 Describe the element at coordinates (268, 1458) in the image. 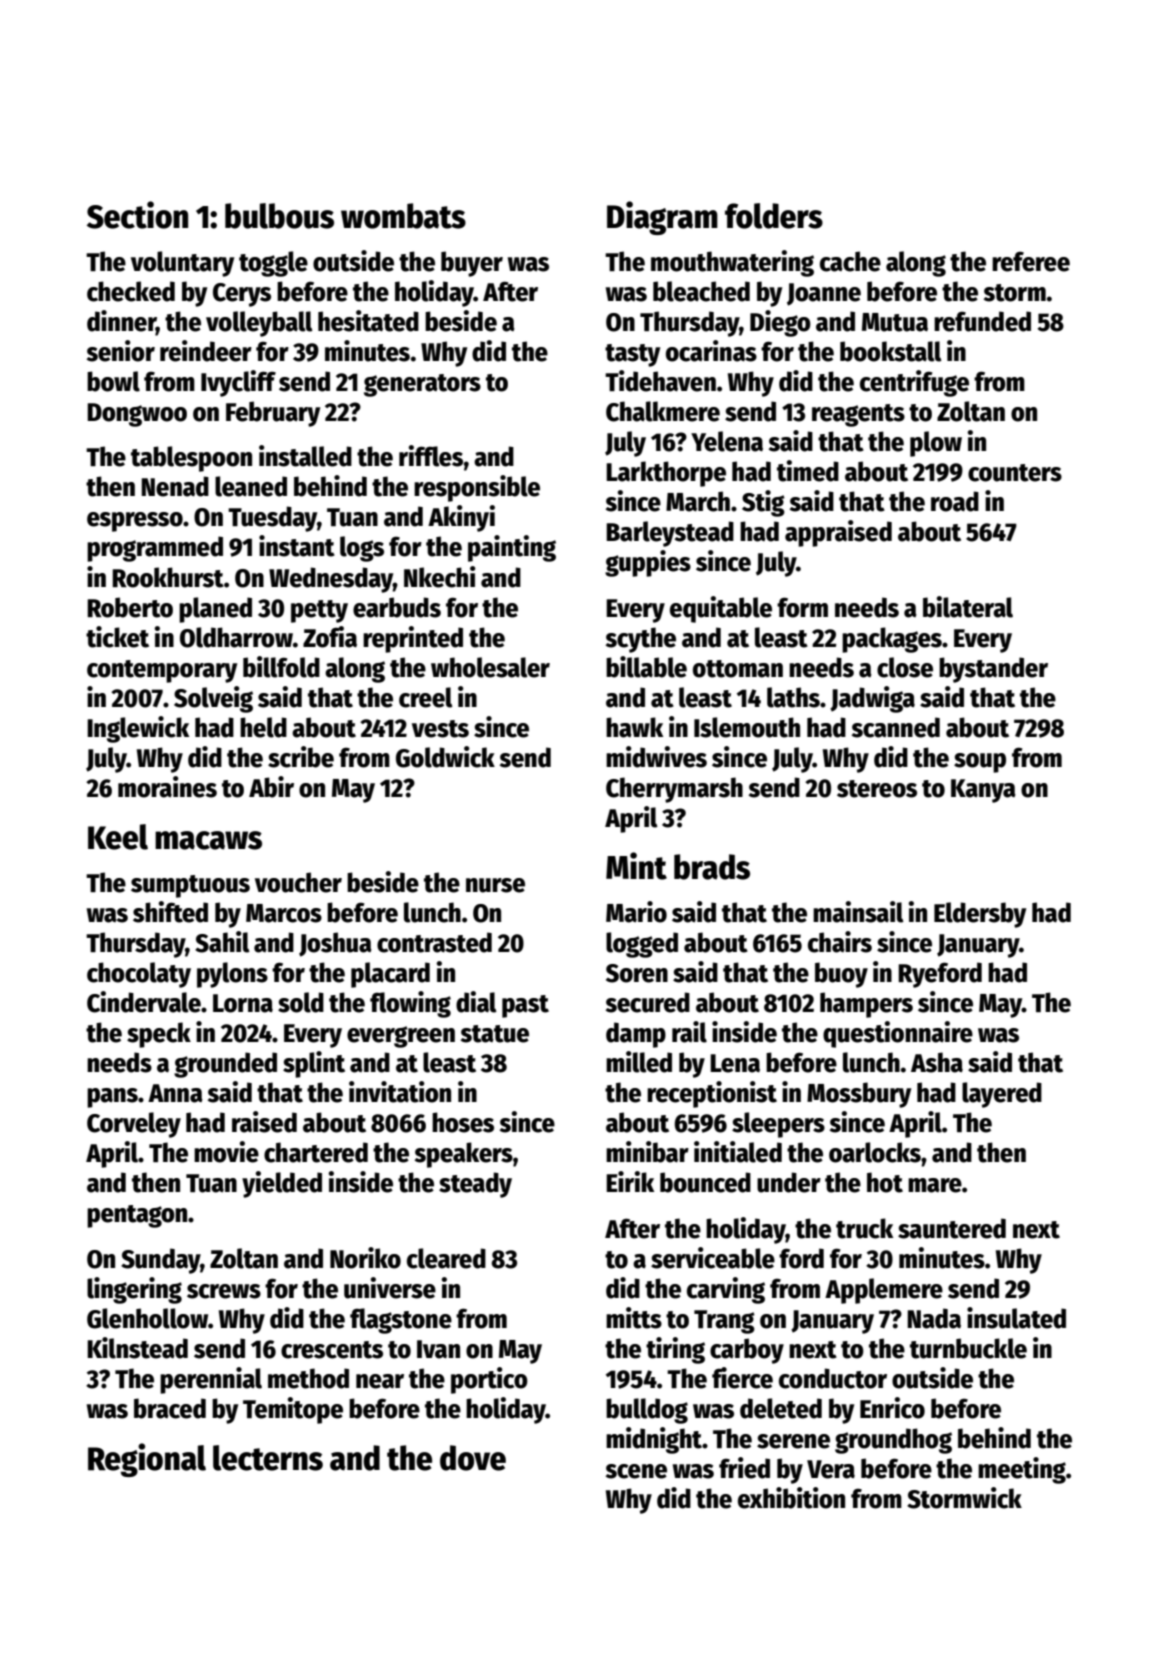

I see `lecterns` at that location.
